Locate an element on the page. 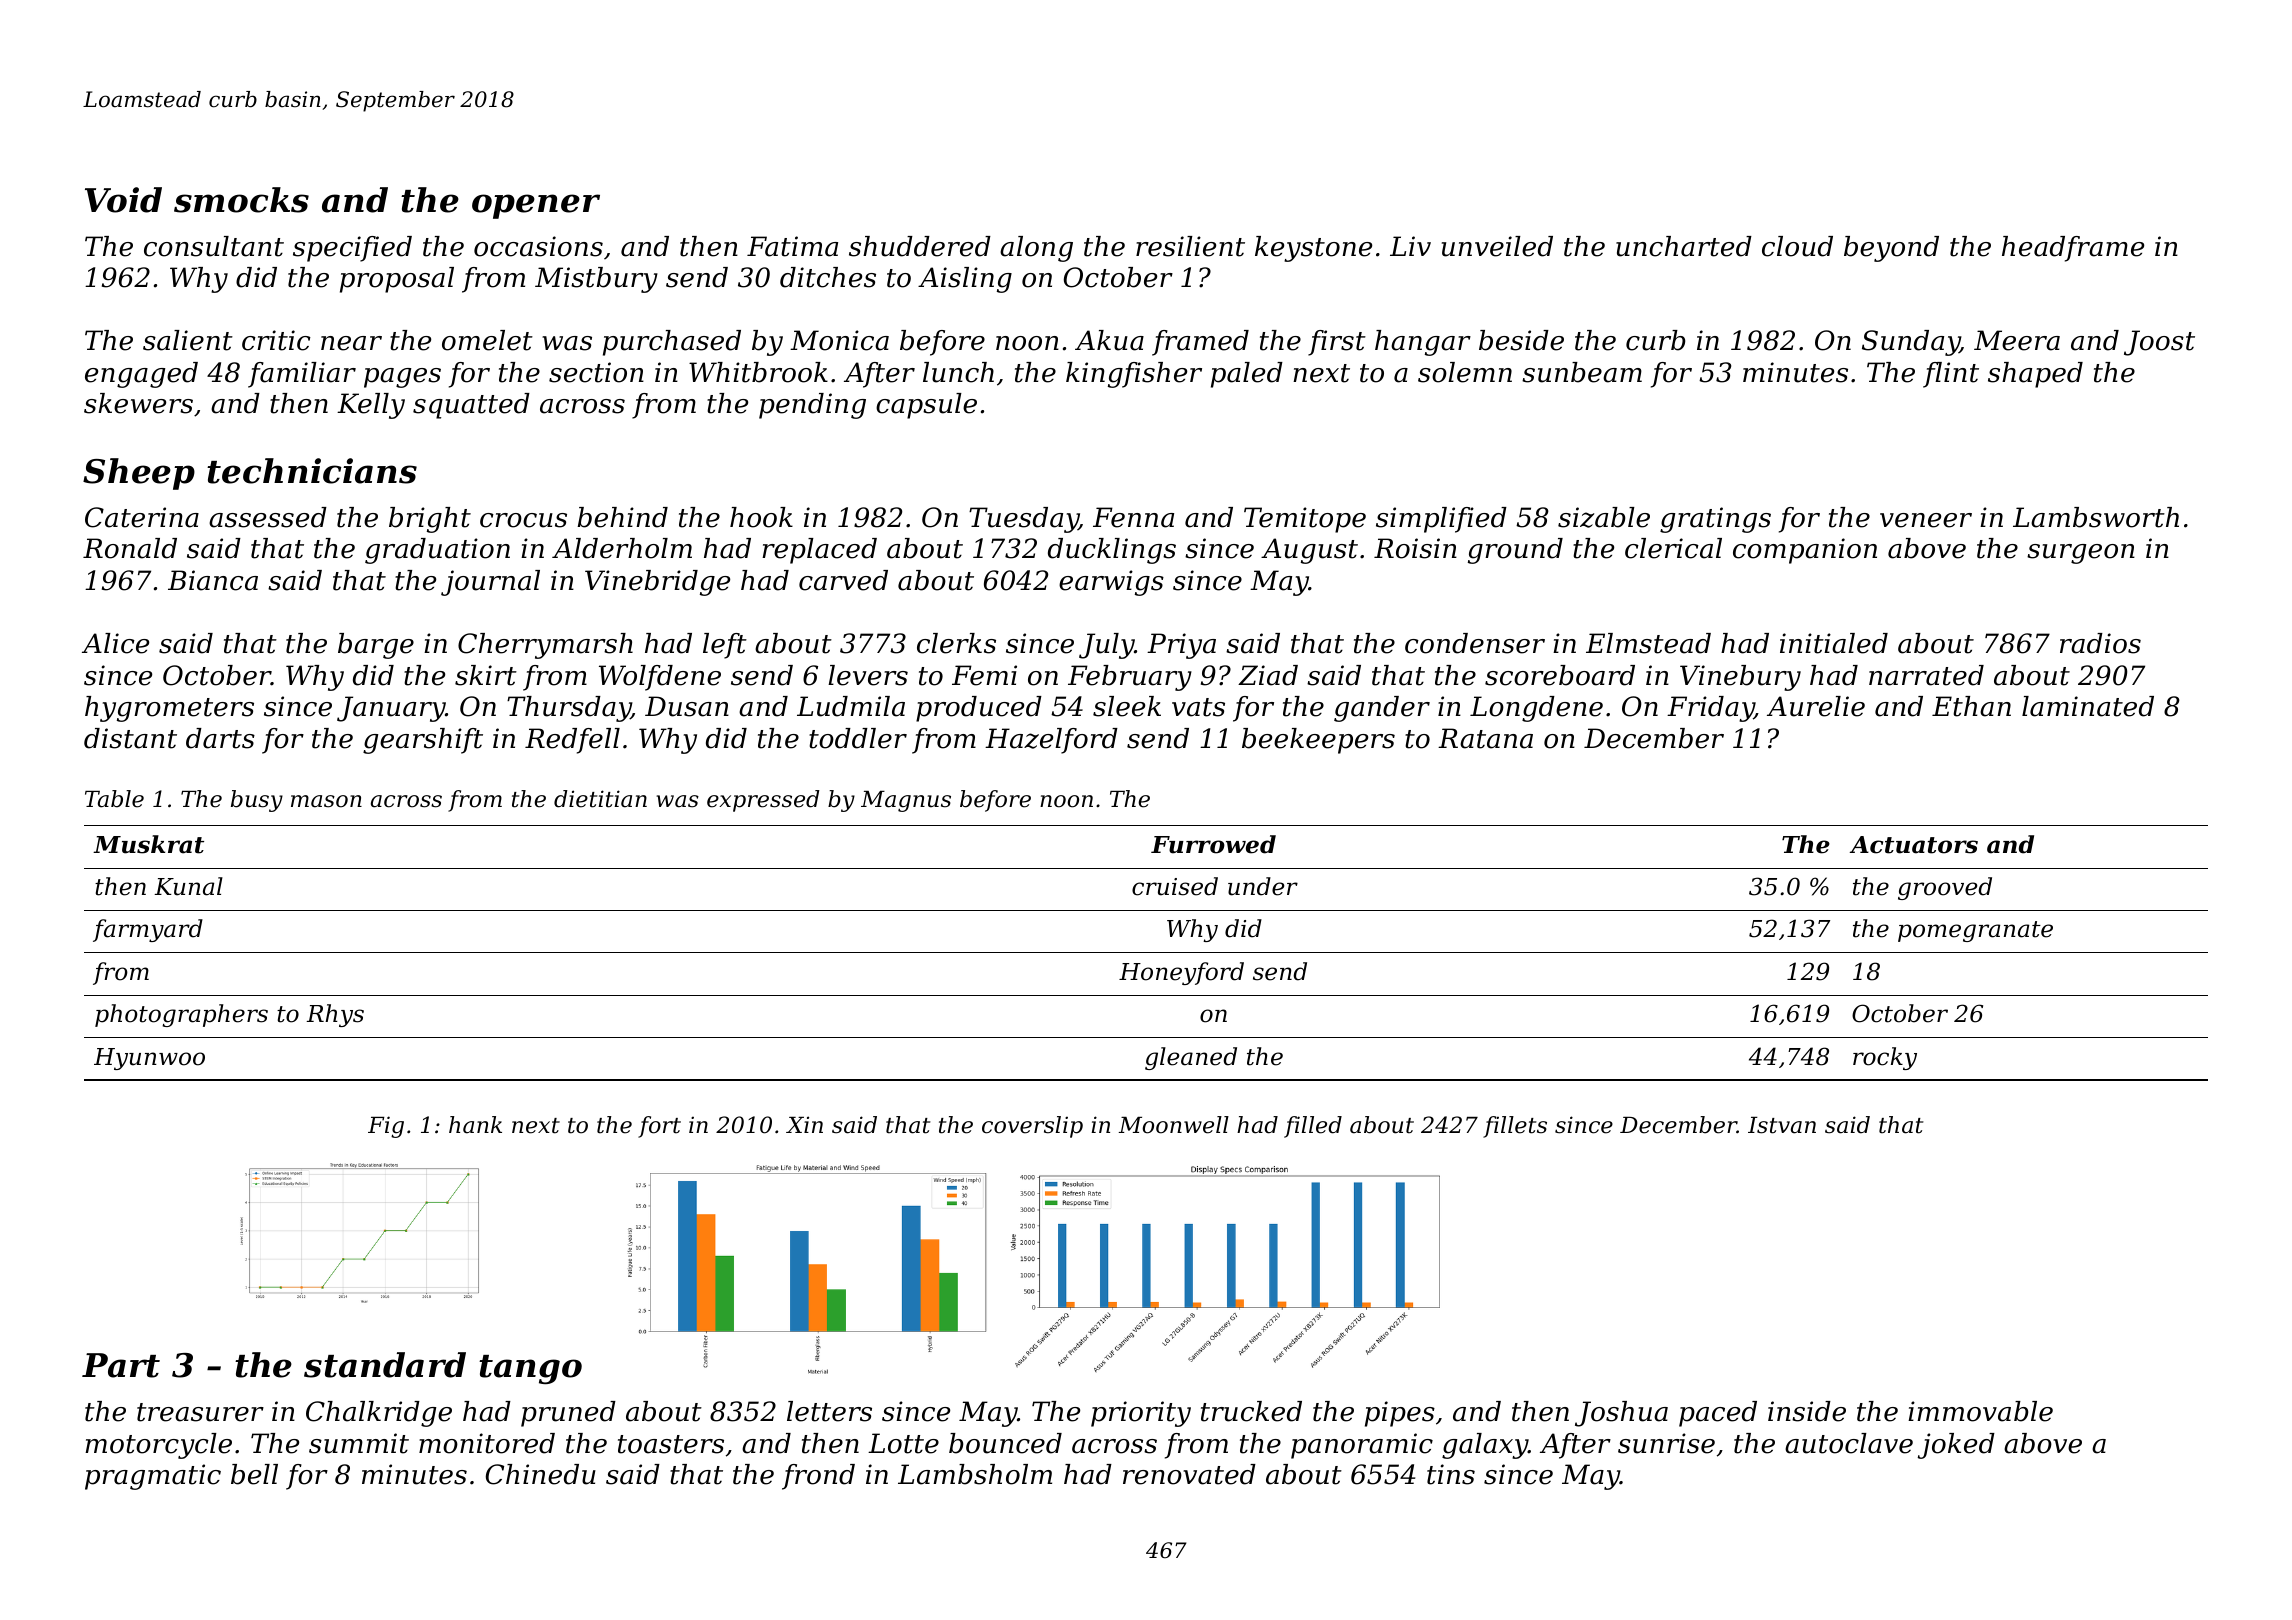  vats is located at coordinates (1198, 707).
